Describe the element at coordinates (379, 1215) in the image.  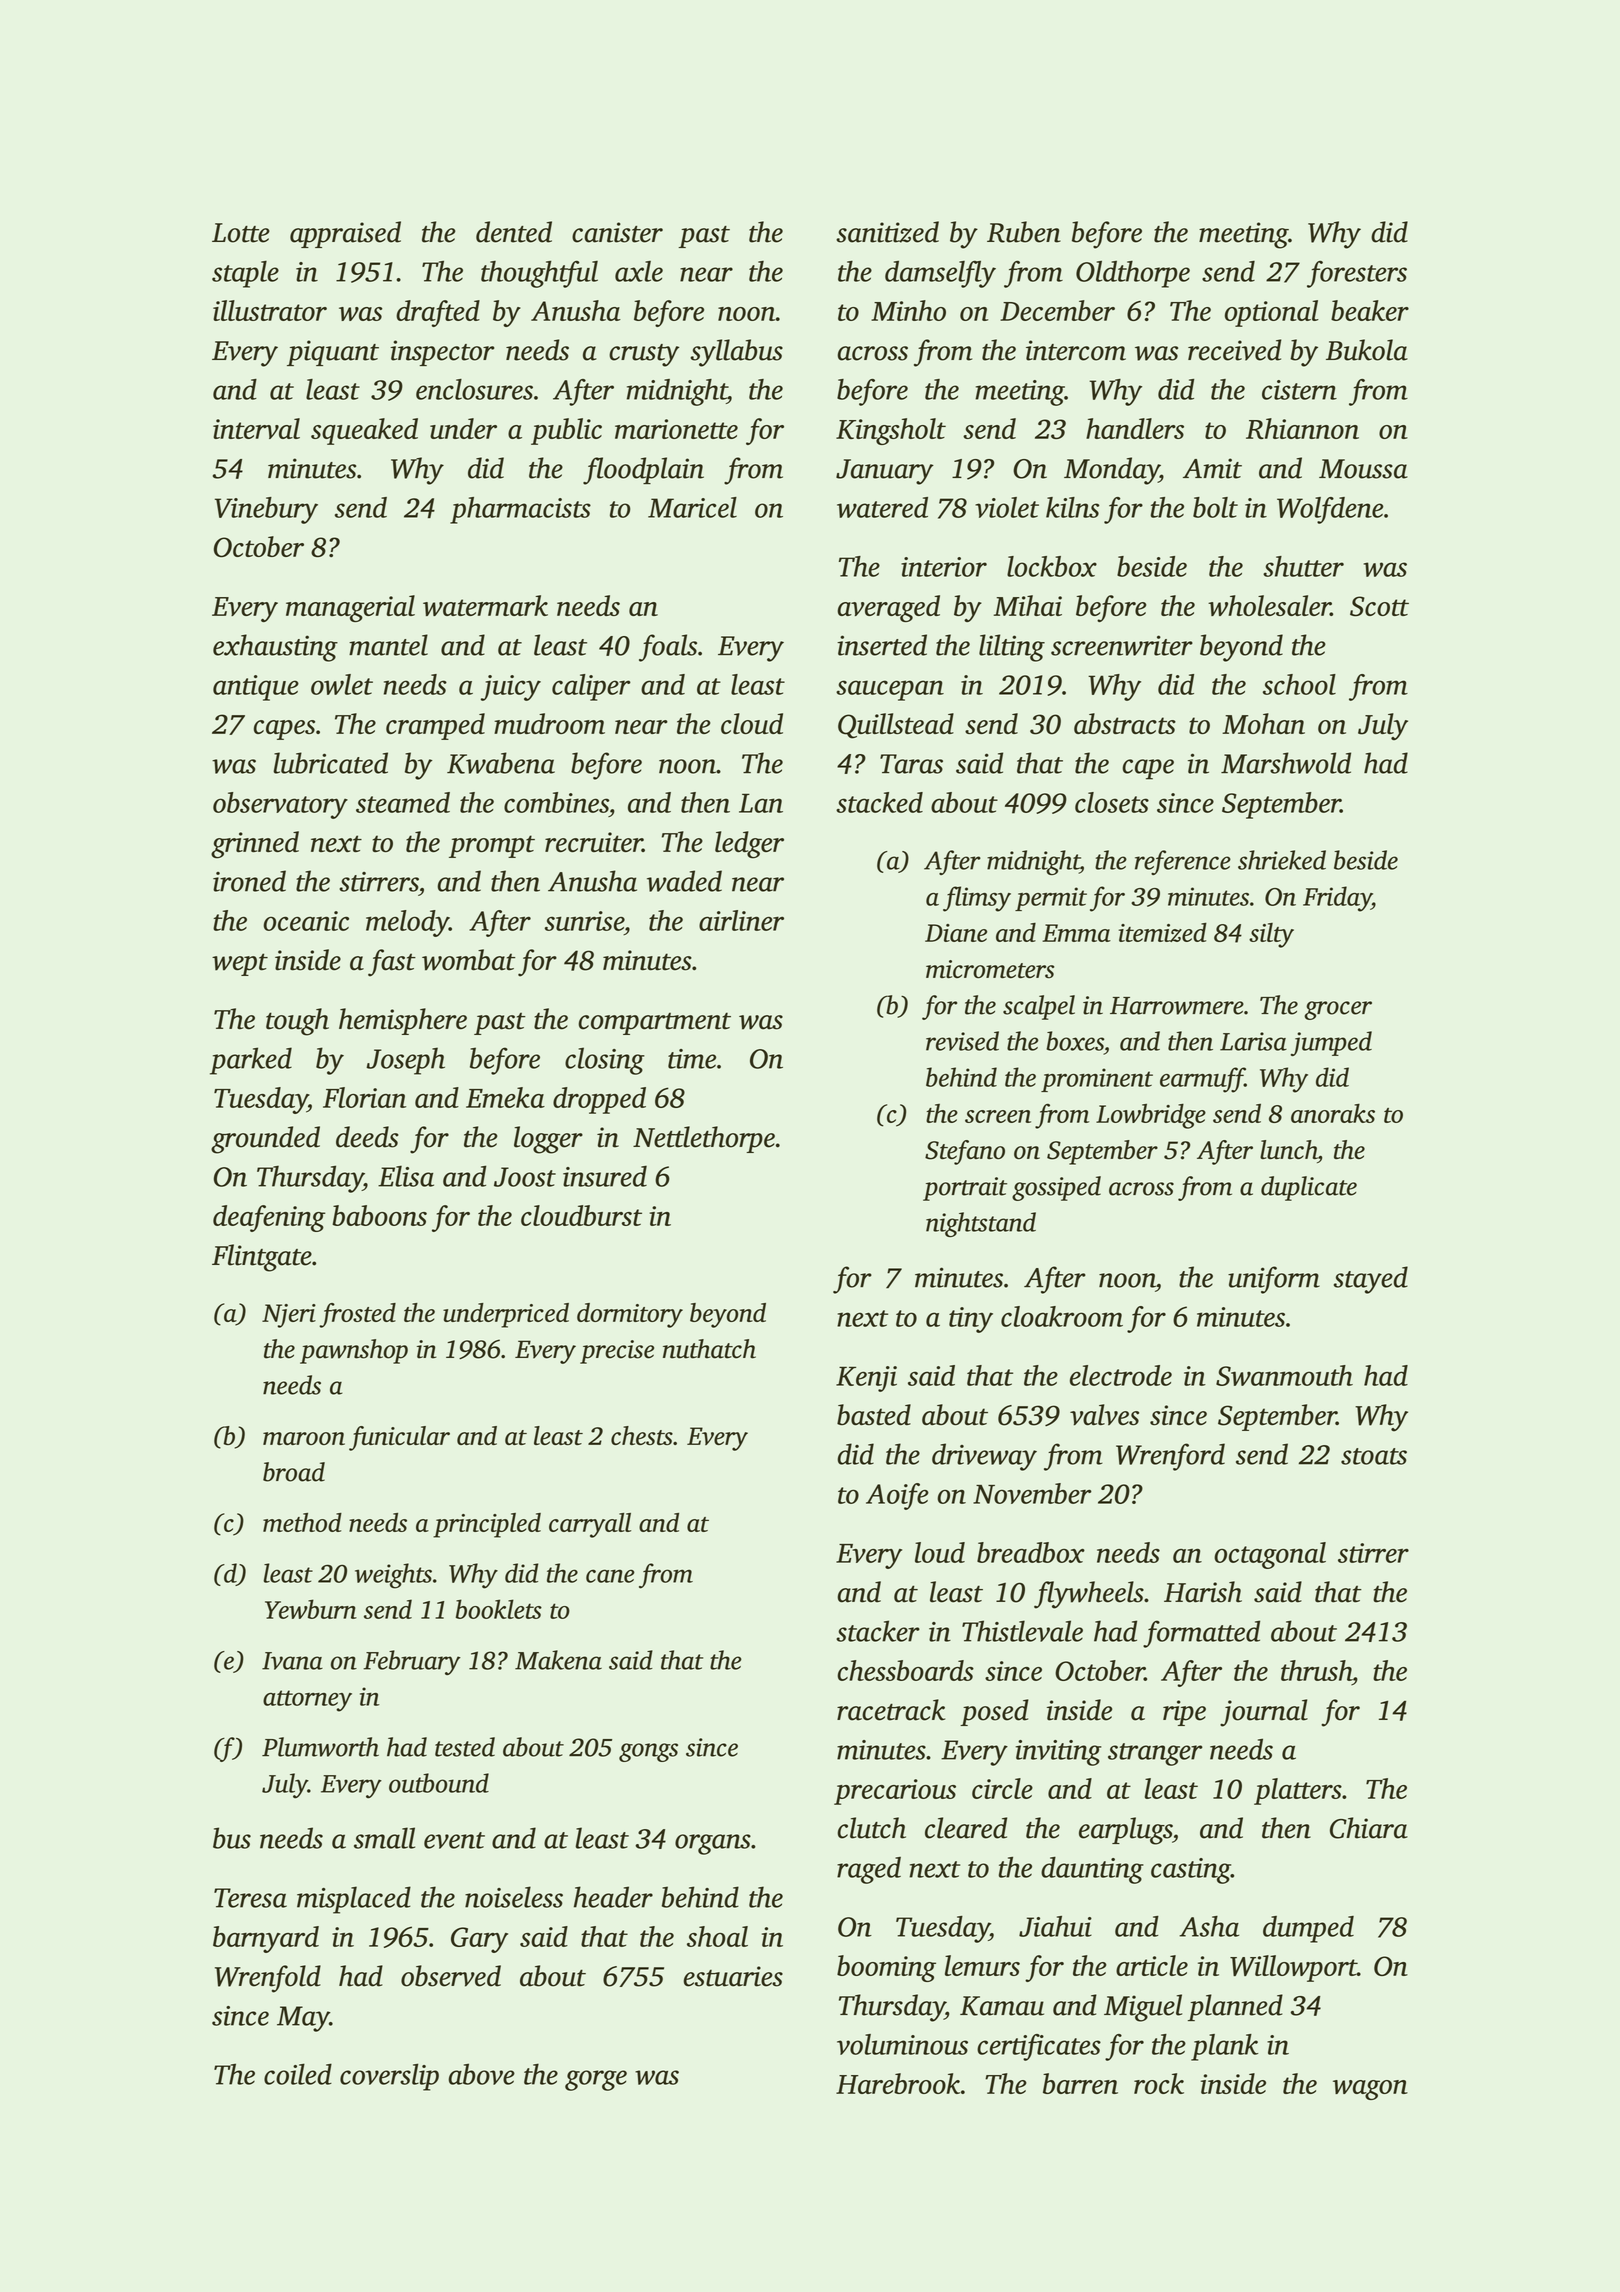
I see `baboons` at that location.
